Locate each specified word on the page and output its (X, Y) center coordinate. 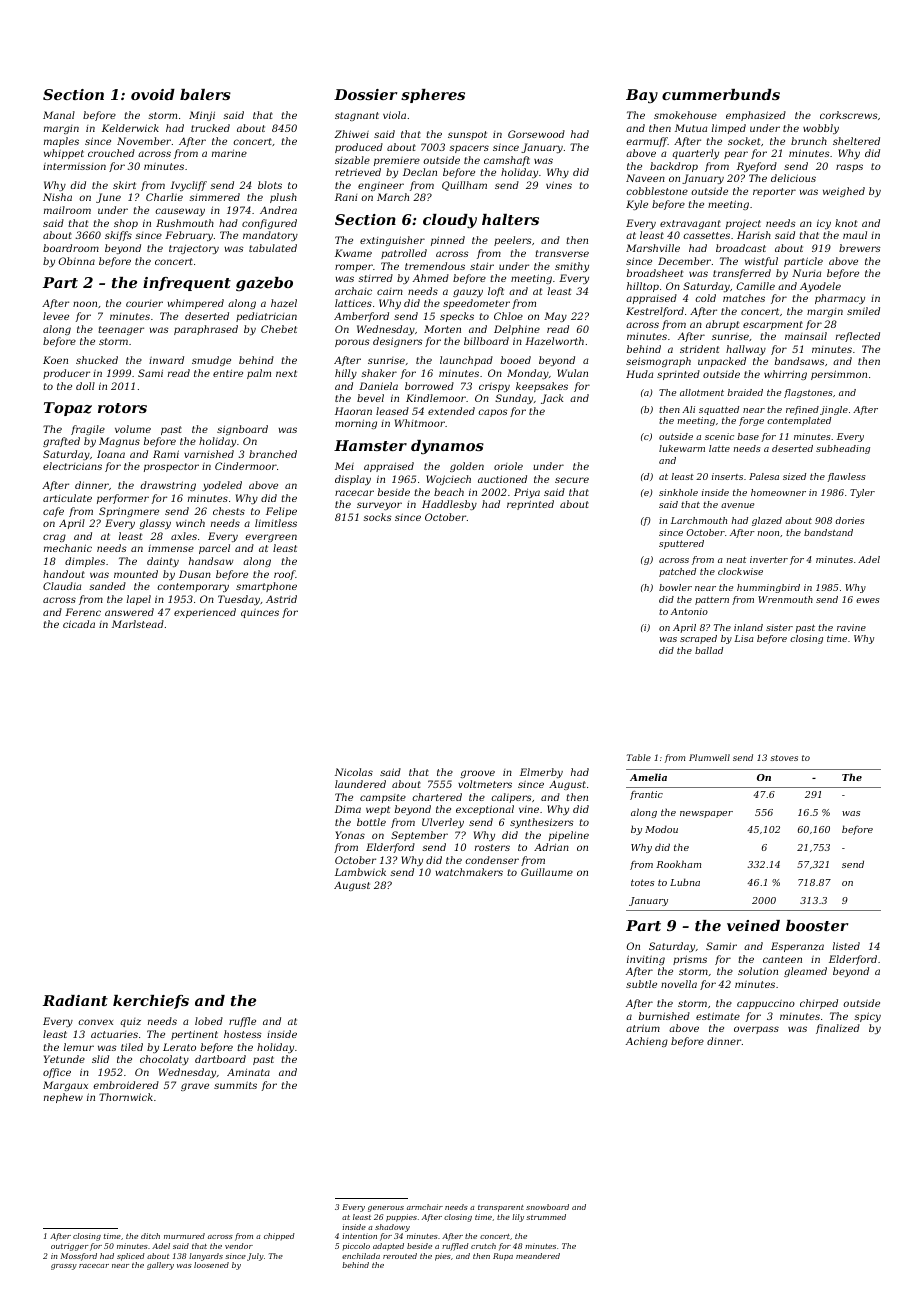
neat (736, 560)
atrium (643, 1028)
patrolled (404, 254)
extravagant (690, 224)
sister (779, 627)
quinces (260, 613)
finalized (838, 1029)
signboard (242, 430)
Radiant (75, 1000)
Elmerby (541, 773)
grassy (64, 1267)
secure (572, 480)
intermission (74, 166)
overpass (756, 1030)
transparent (501, 1208)
